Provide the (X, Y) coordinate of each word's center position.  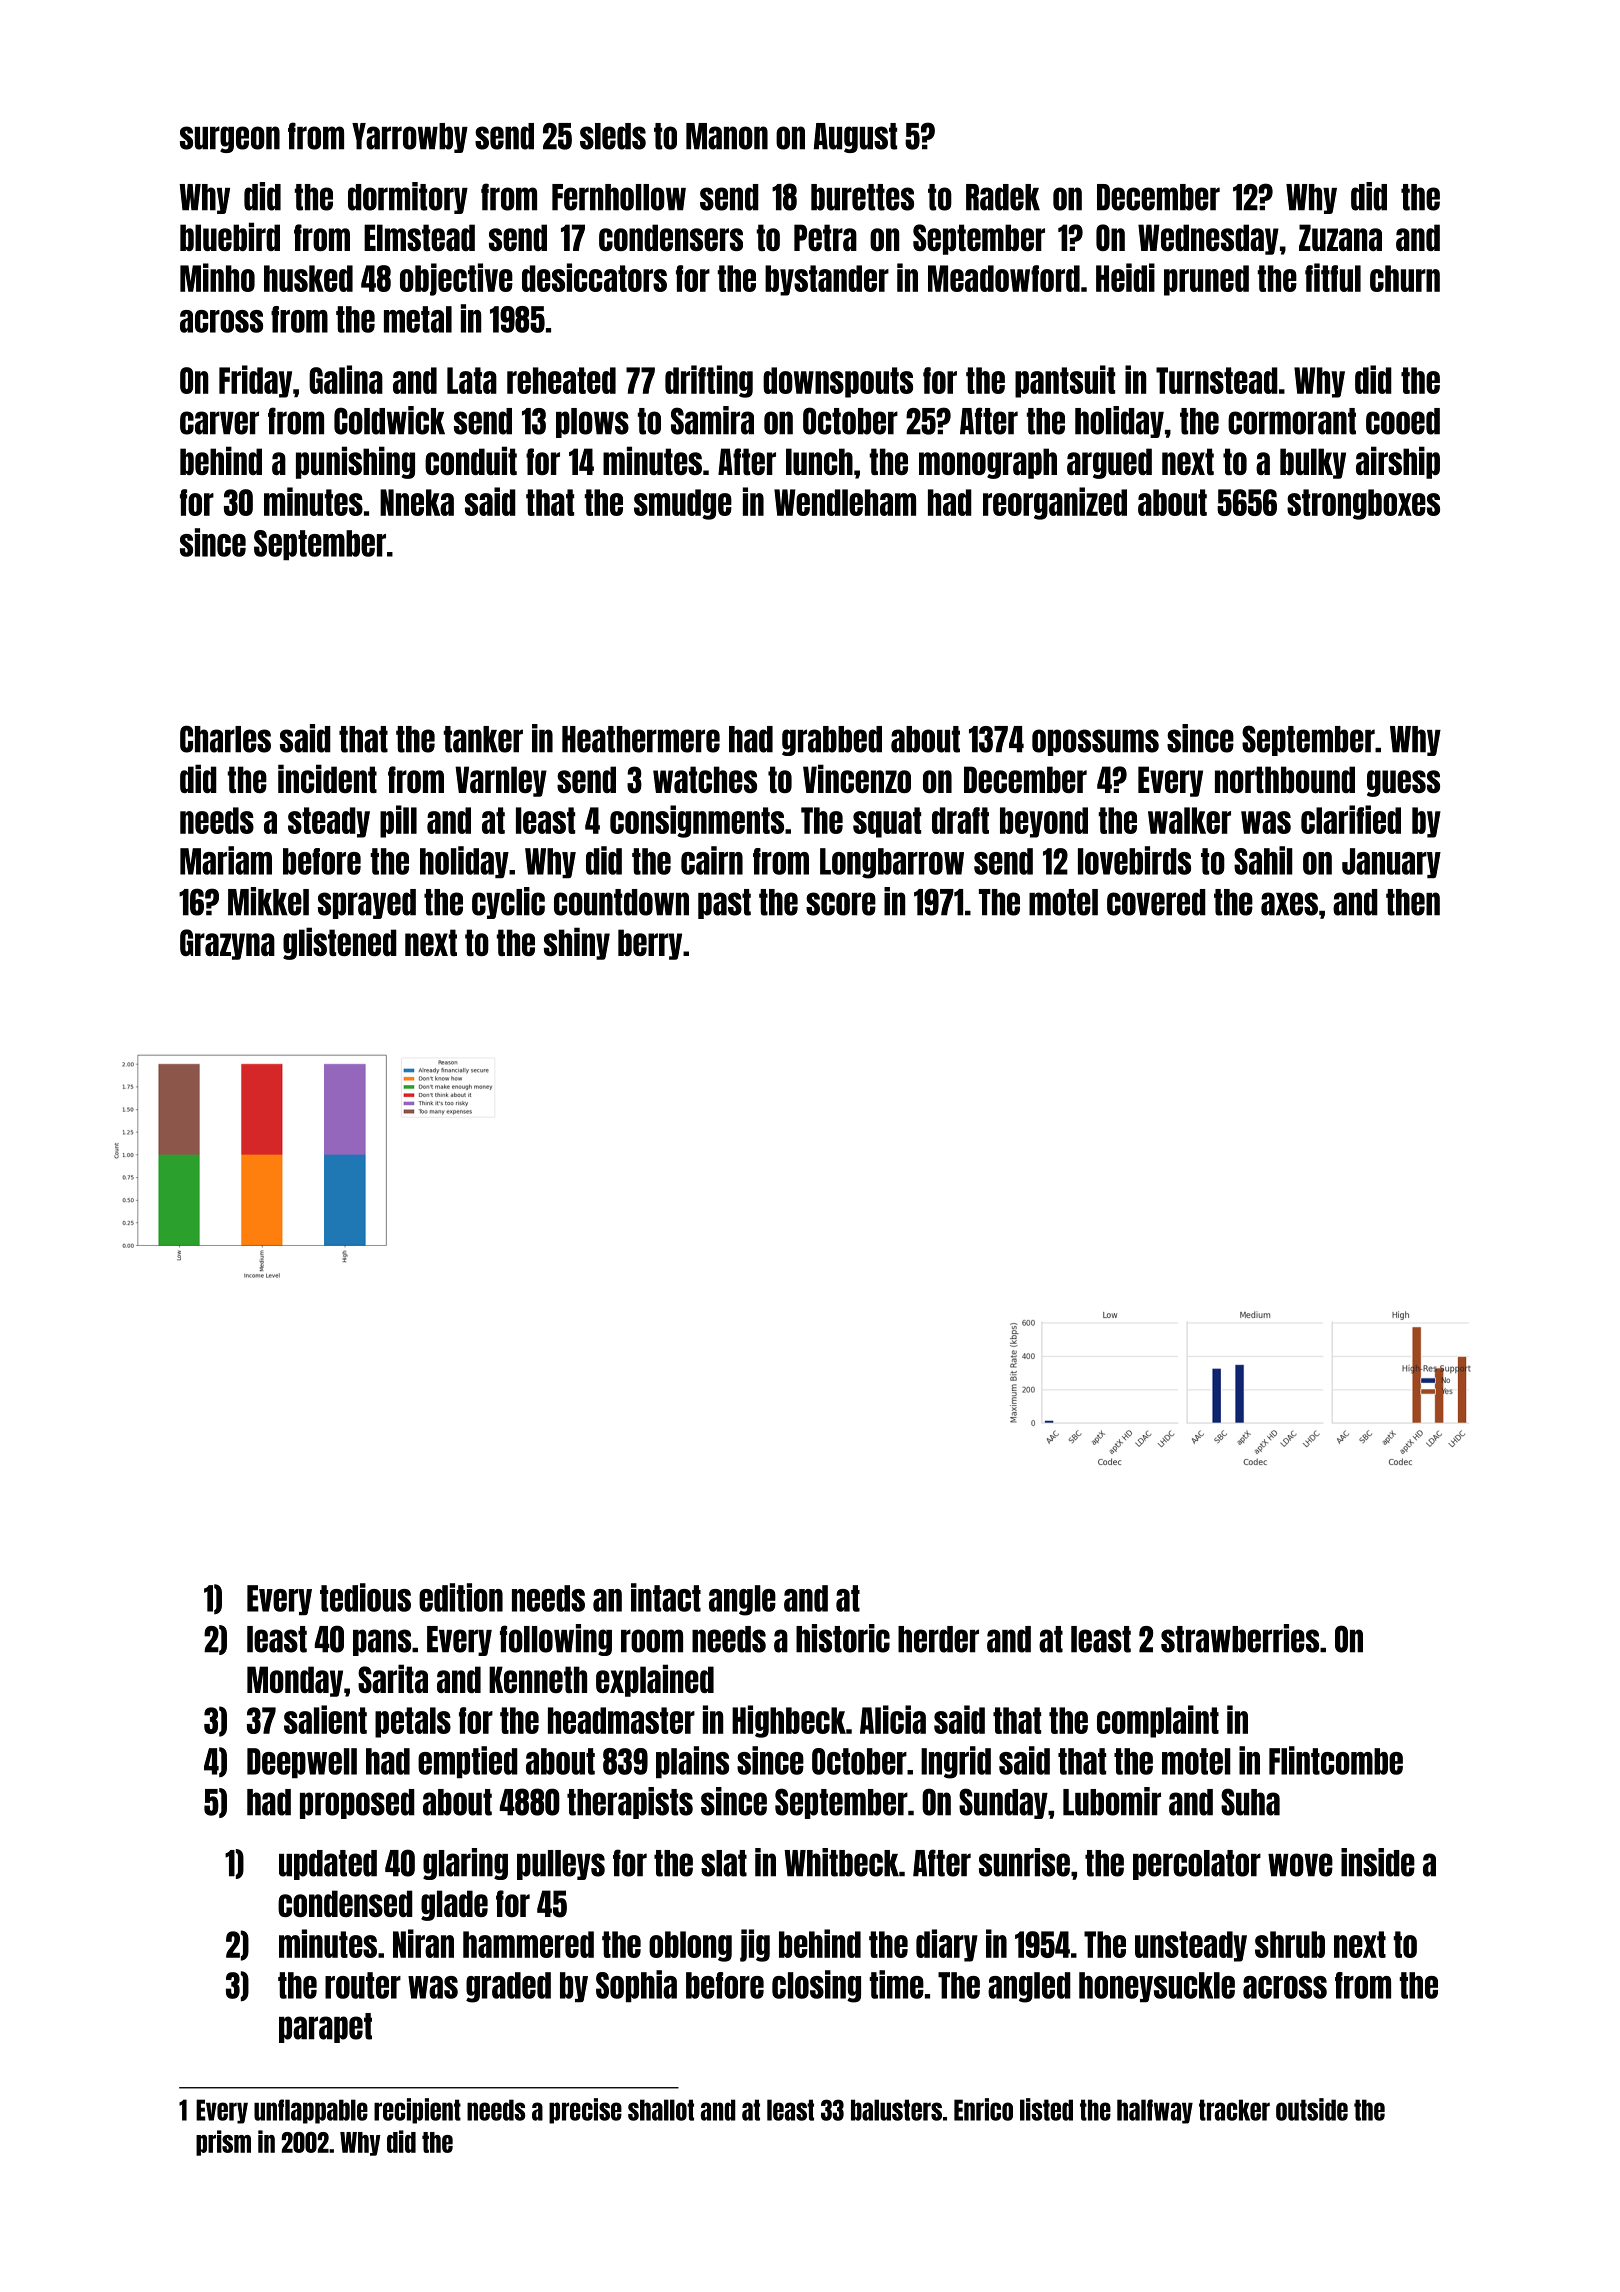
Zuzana (1340, 237)
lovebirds (1134, 860)
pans (382, 1642)
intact (666, 1597)
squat (887, 822)
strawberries (1240, 1638)
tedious (365, 1597)
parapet (325, 2028)
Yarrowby (410, 138)
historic (843, 1638)
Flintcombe (1336, 1760)
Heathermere (641, 739)
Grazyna (227, 944)
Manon (727, 136)
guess (1403, 783)
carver (219, 423)
